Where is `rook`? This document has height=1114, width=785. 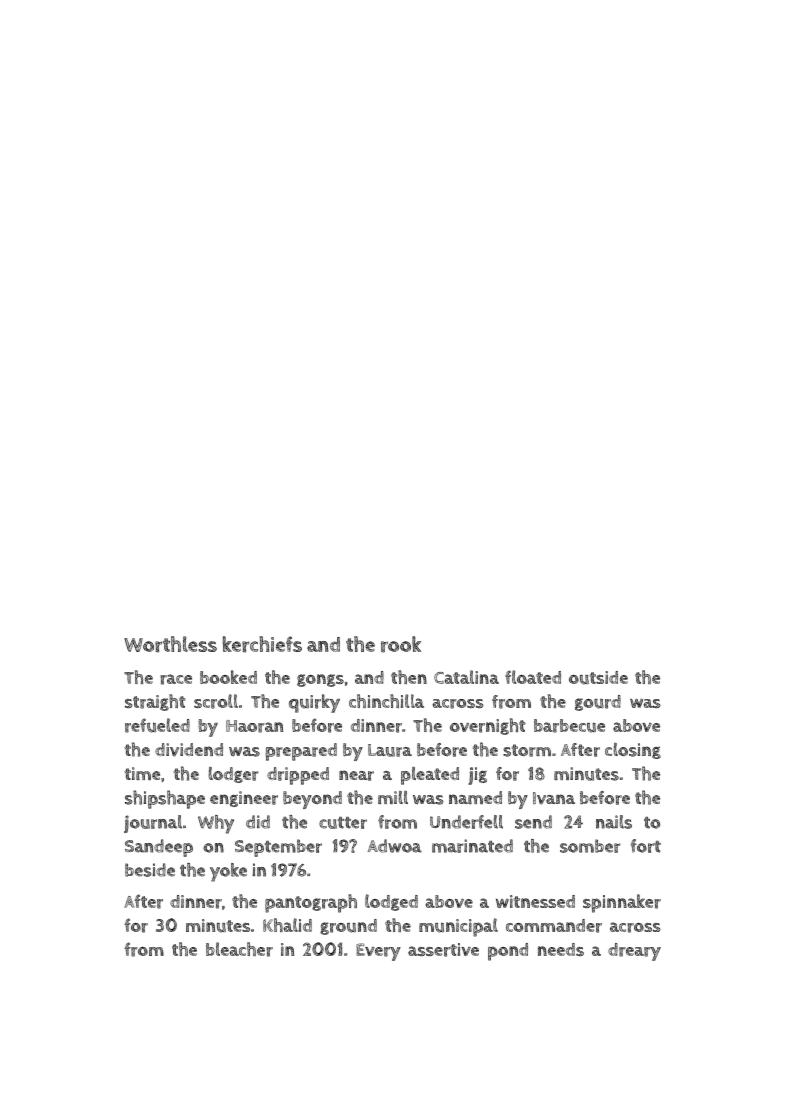 rook is located at coordinates (401, 644).
